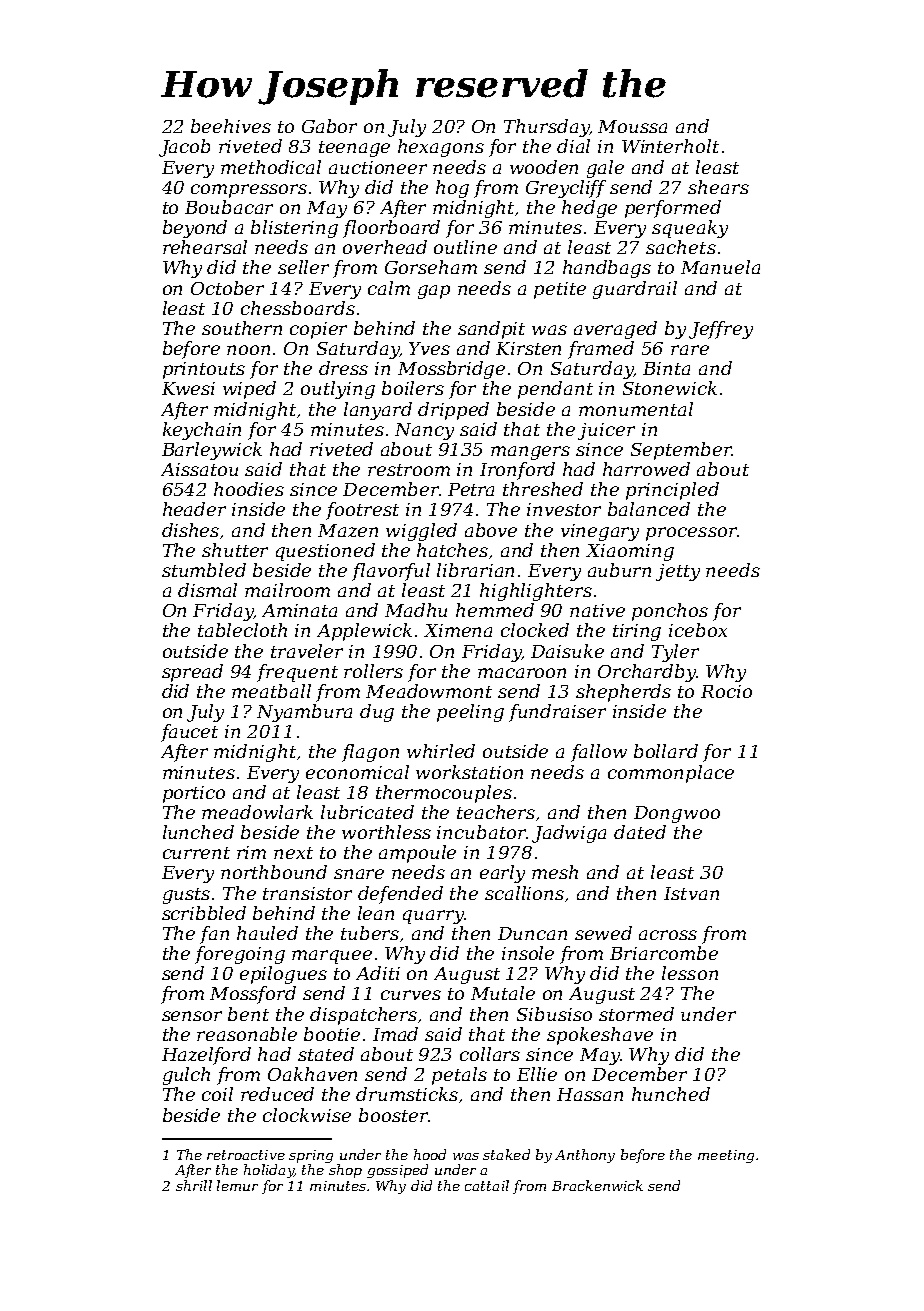 The image size is (924, 1311). Describe the element at coordinates (188, 388) in the document. I see `Kwesi` at that location.
